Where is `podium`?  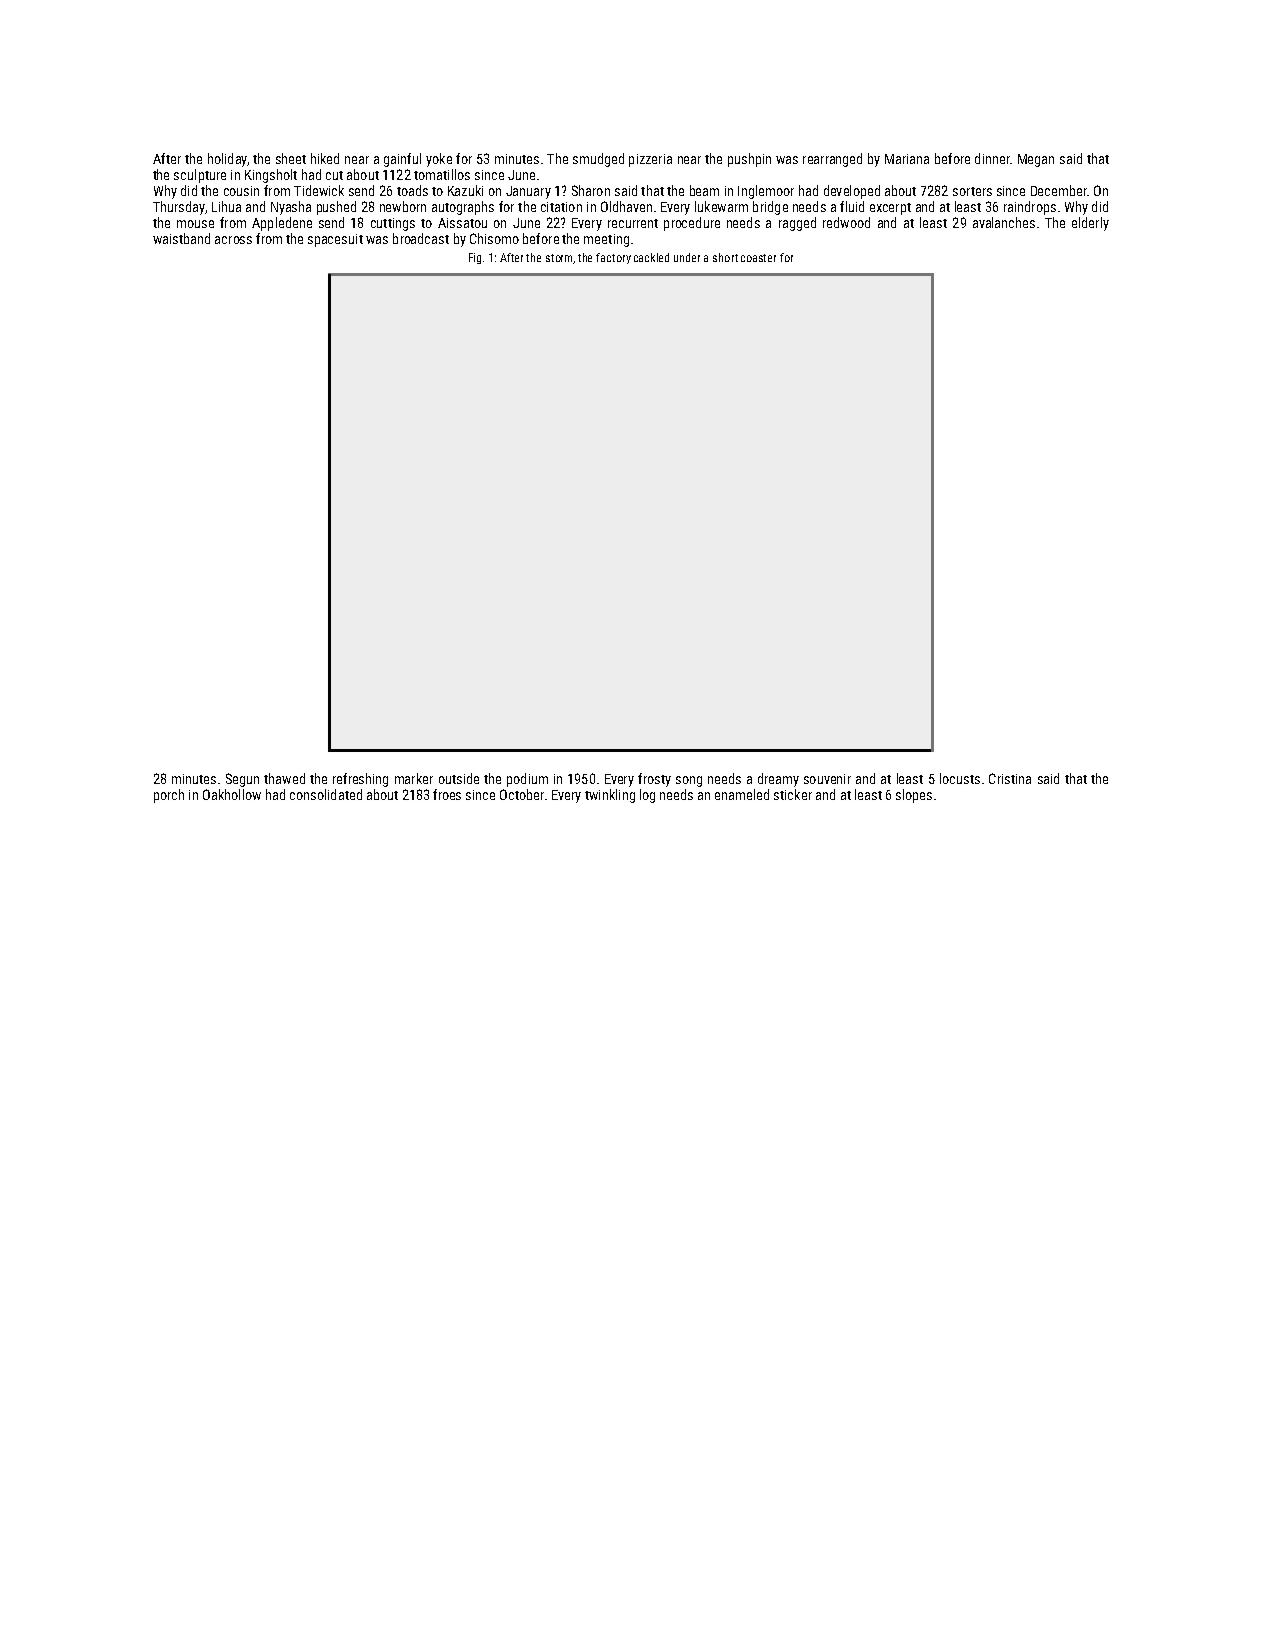
podium is located at coordinates (527, 780).
